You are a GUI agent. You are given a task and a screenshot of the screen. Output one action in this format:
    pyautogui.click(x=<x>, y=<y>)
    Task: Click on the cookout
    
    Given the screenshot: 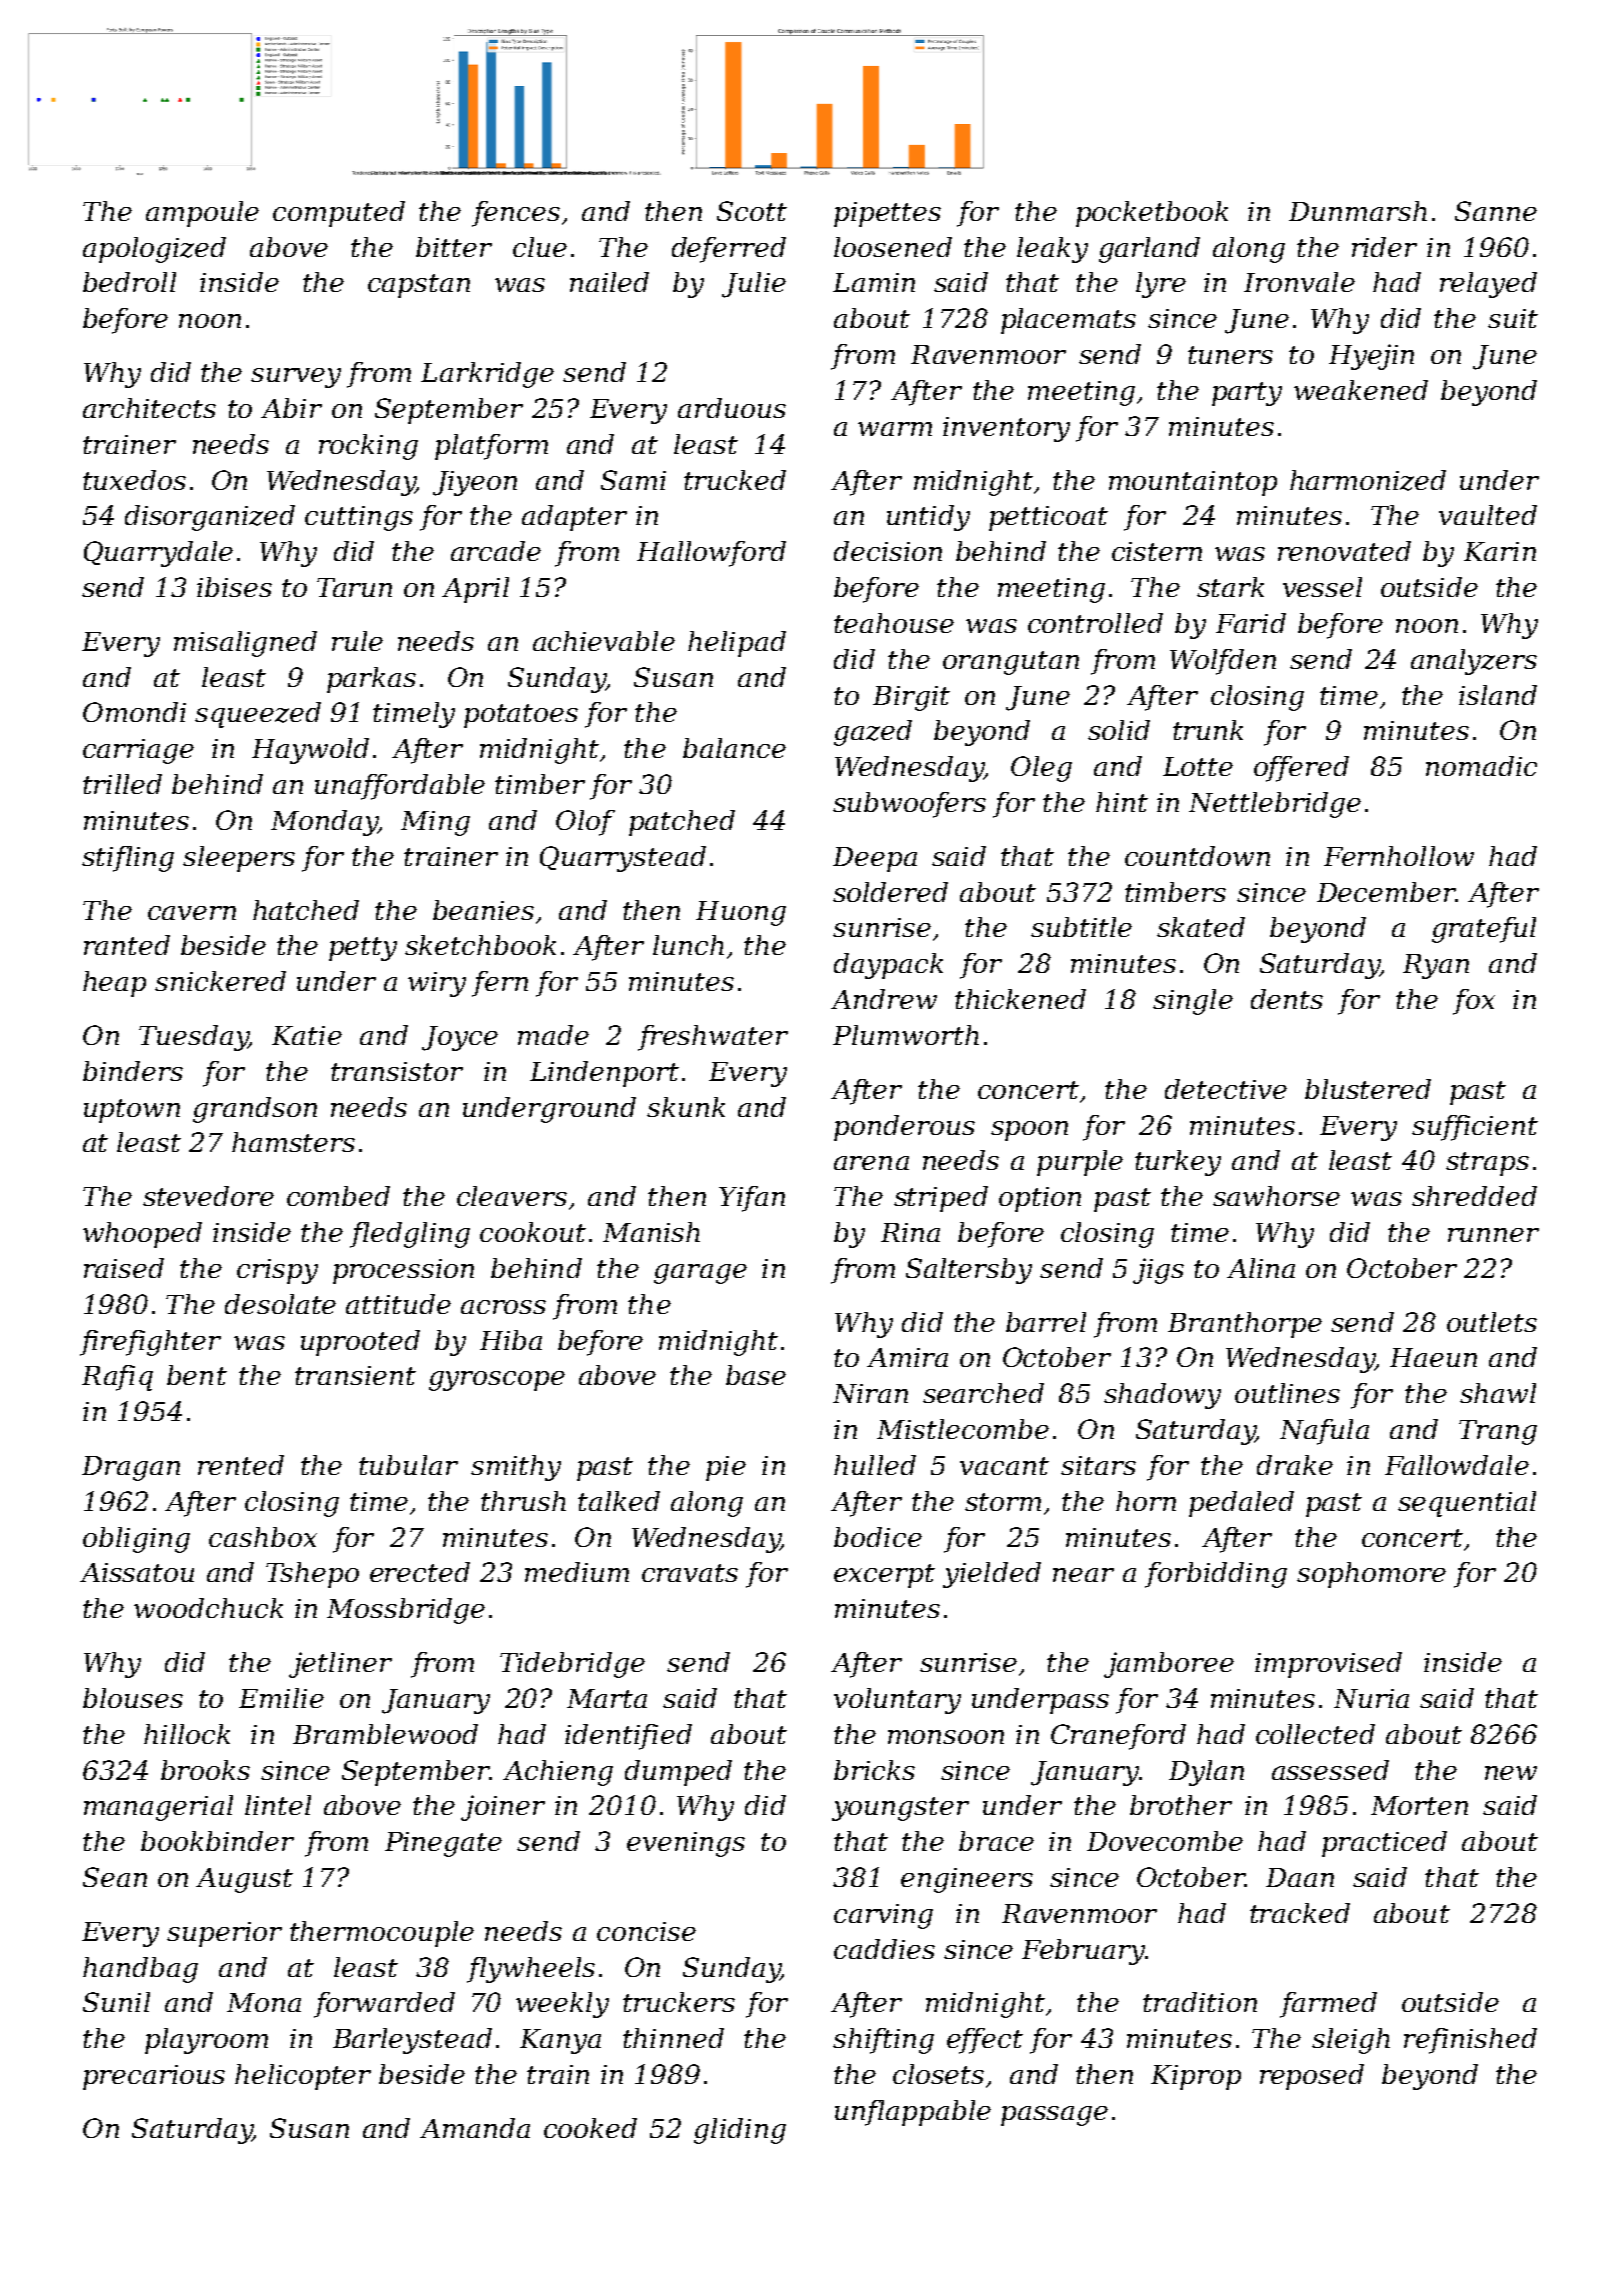 What is the action you would take?
    pyautogui.click(x=533, y=1232)
